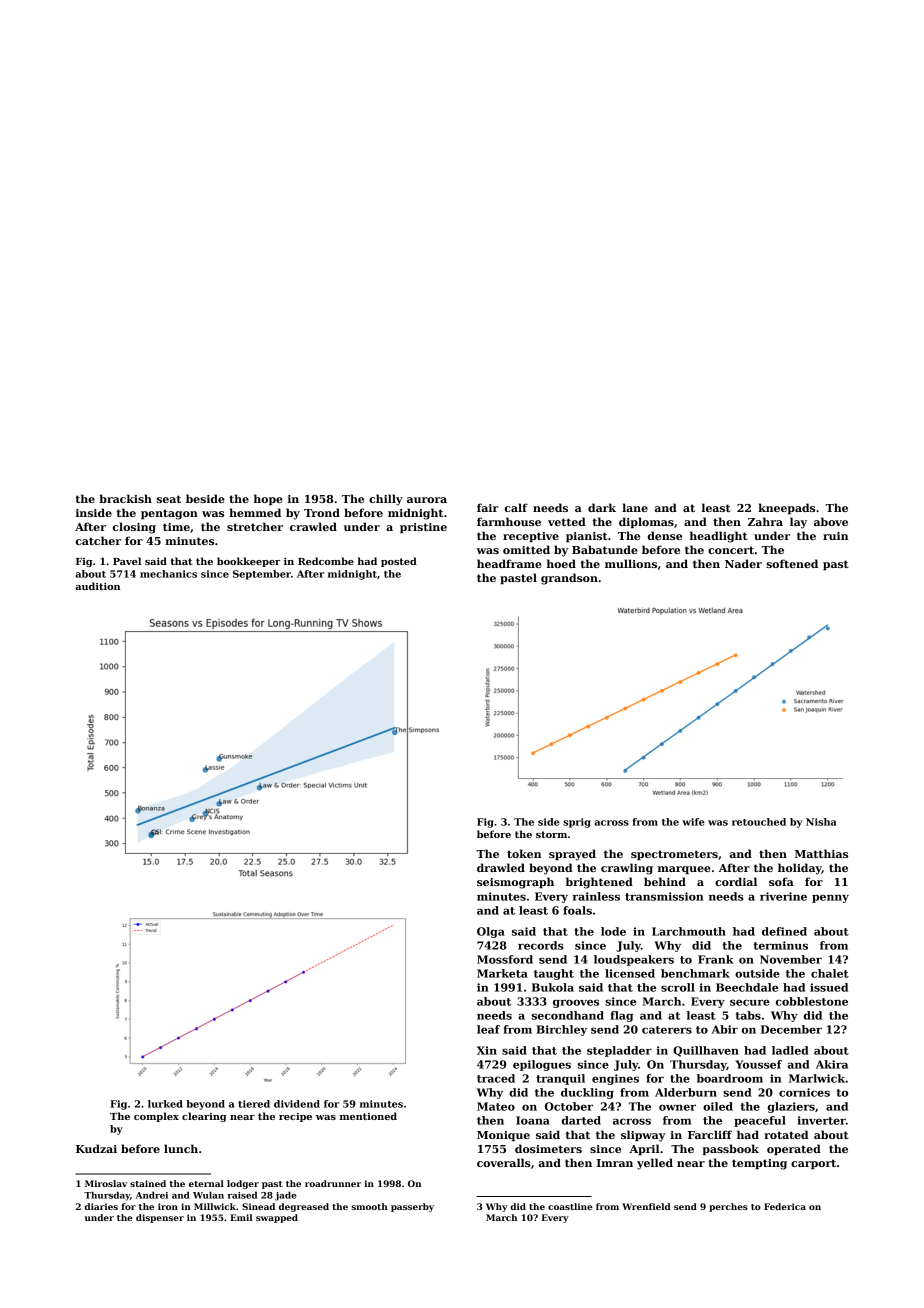 Image resolution: width=924 pixels, height=1308 pixels. What do you see at coordinates (509, 563) in the screenshot?
I see `headframe` at bounding box center [509, 563].
